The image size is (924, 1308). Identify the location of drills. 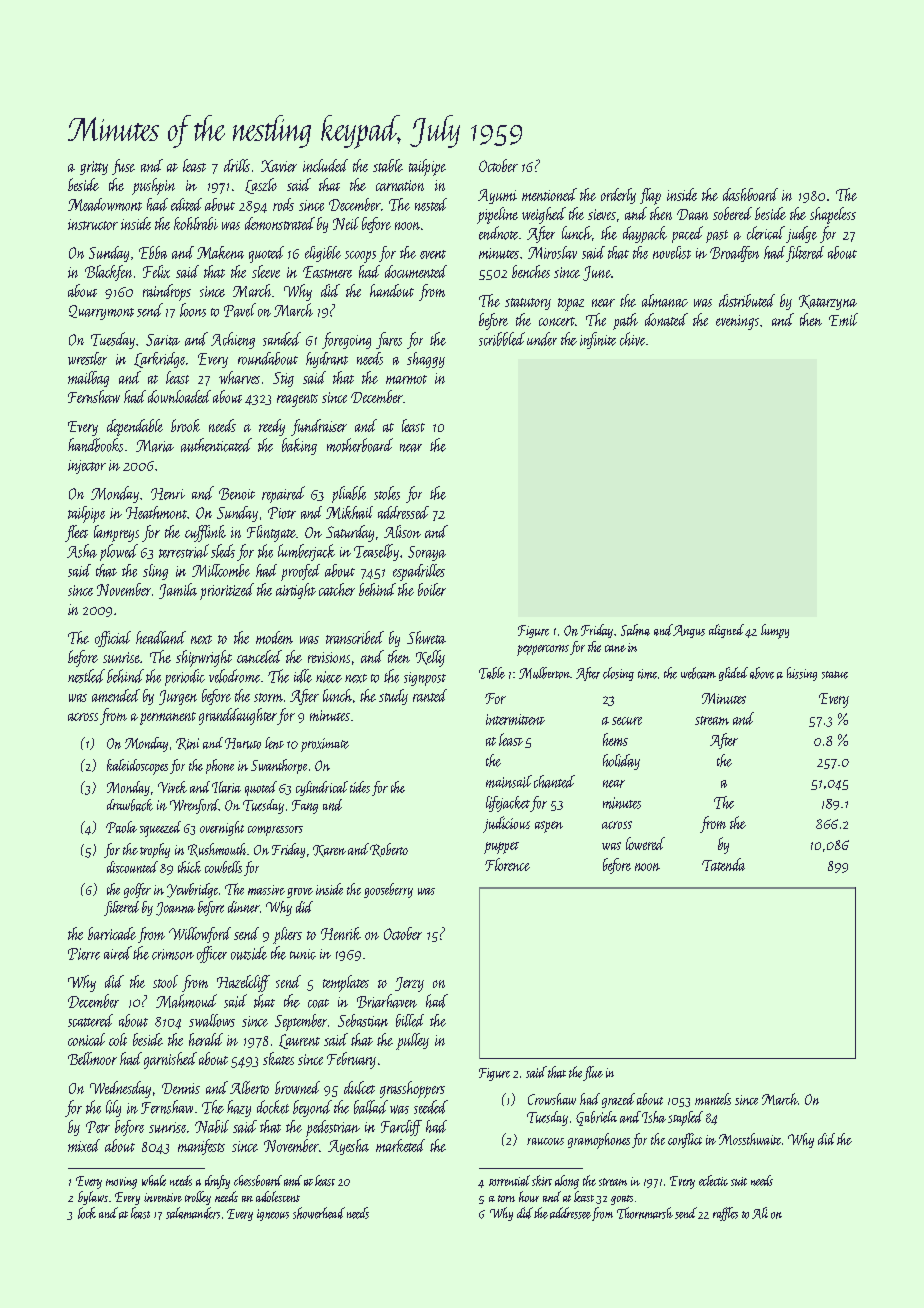
(237, 165).
